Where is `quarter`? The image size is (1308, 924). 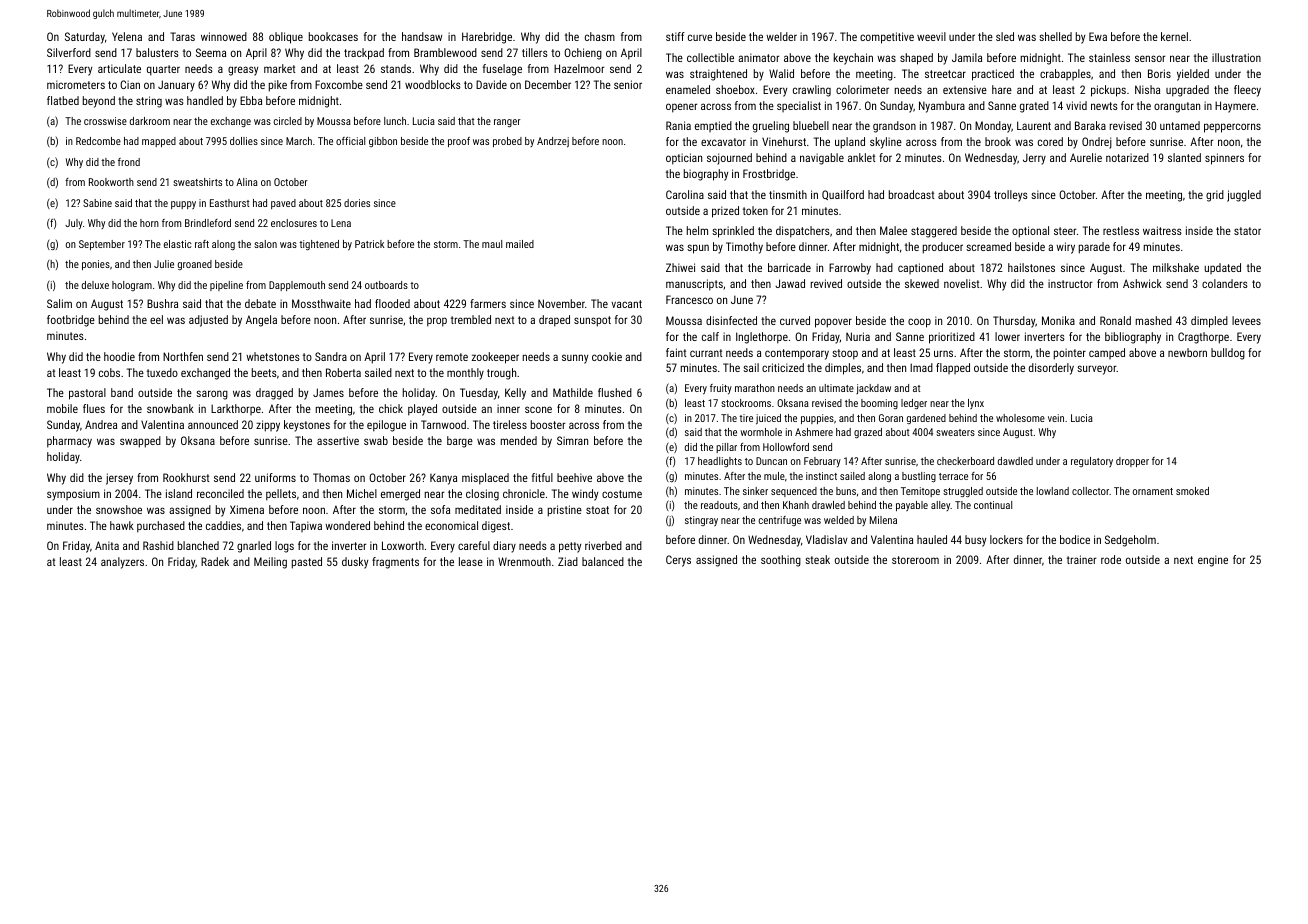 quarter is located at coordinates (163, 70).
